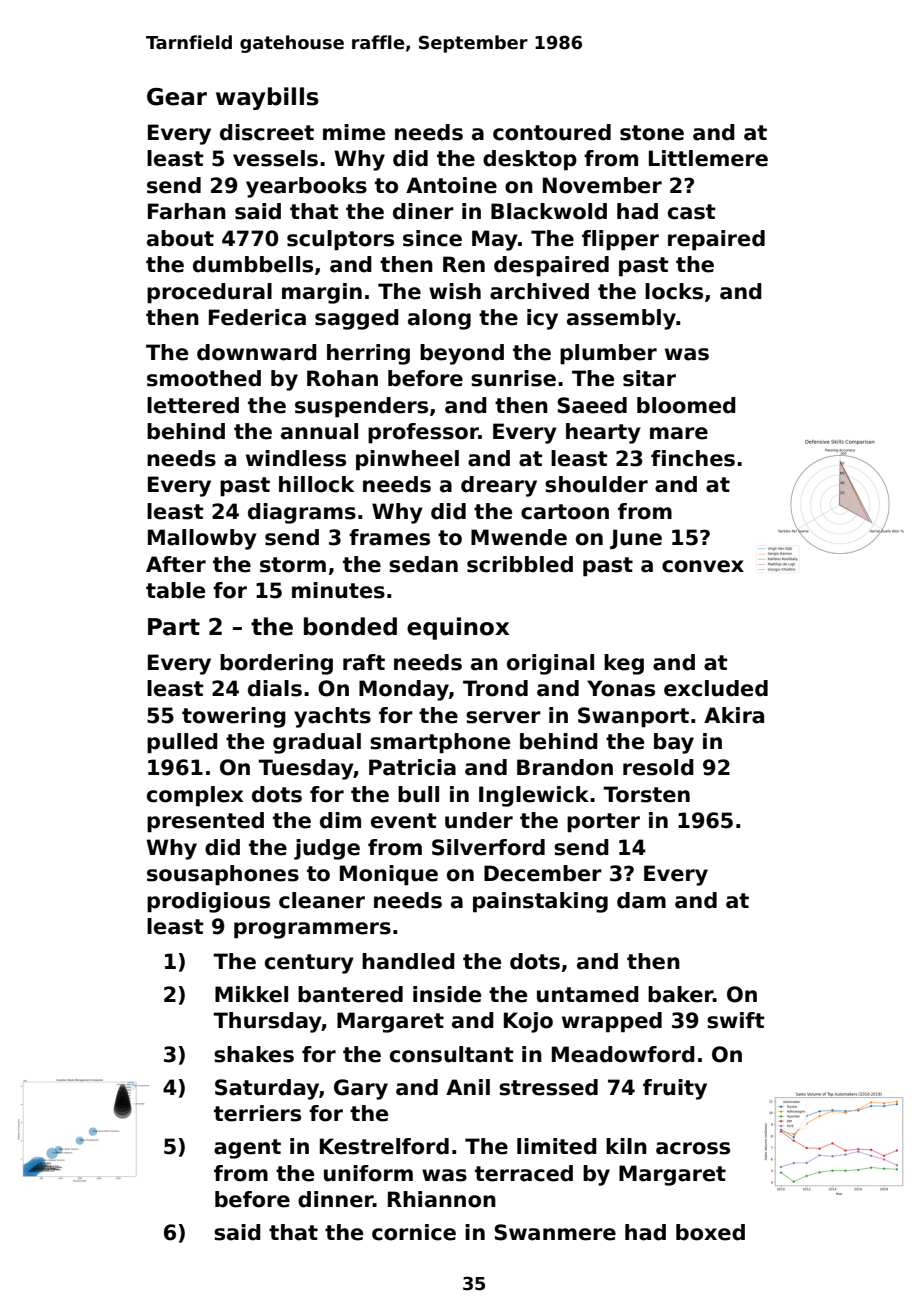 The height and width of the screenshot is (1314, 924). Describe the element at coordinates (716, 688) in the screenshot. I see `excluded` at that location.
